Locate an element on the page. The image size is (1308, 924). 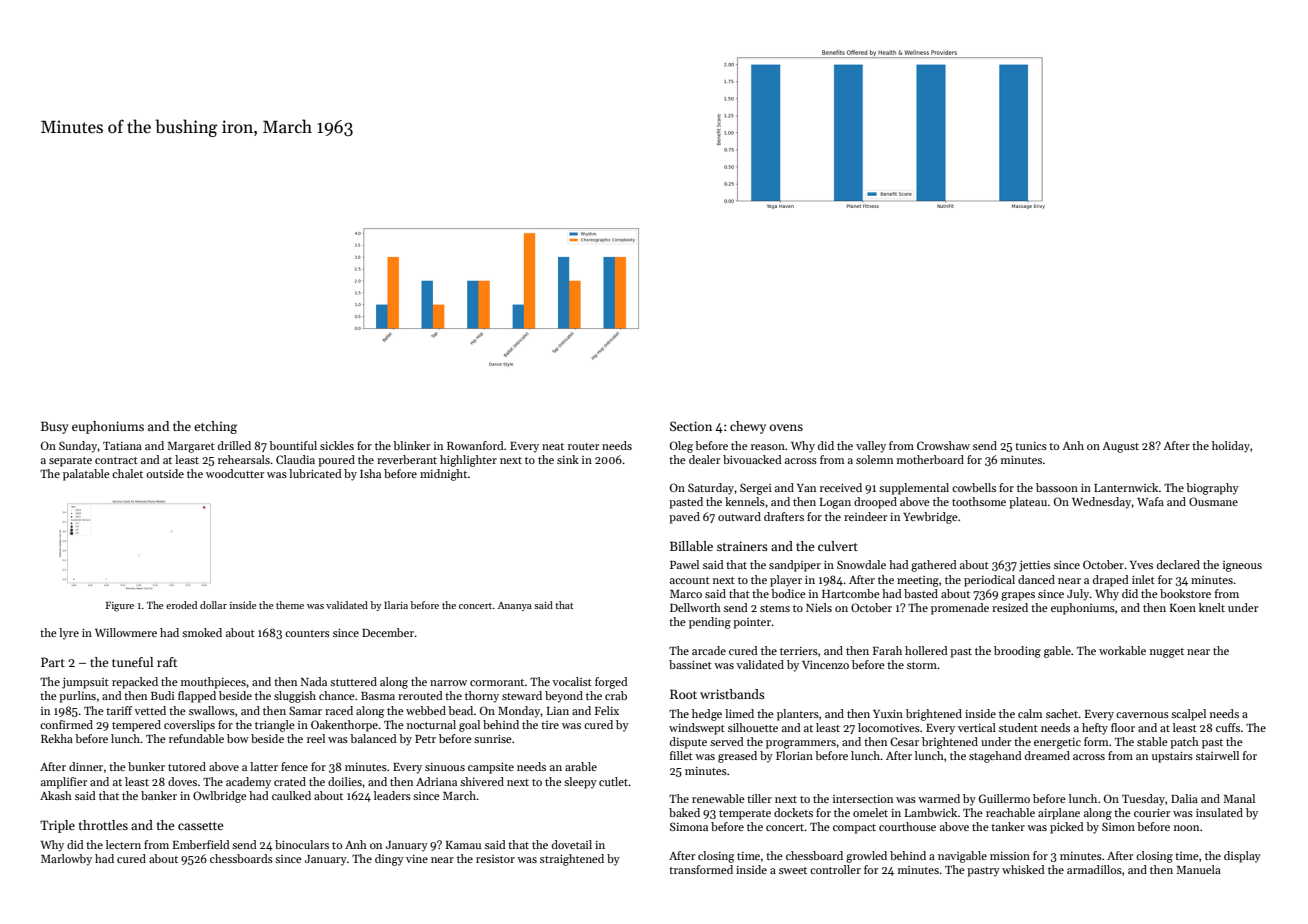
Ananya is located at coordinates (515, 606).
